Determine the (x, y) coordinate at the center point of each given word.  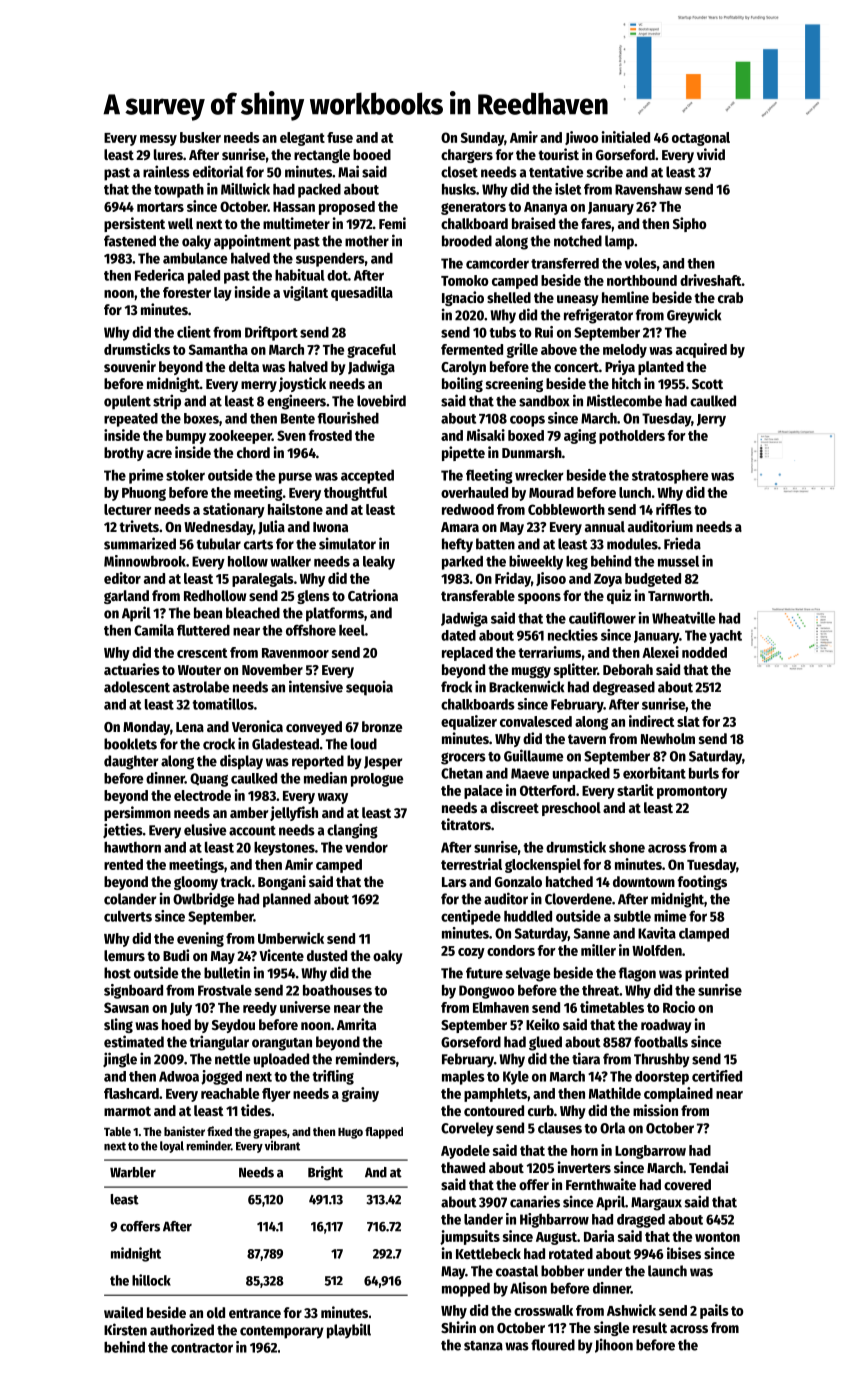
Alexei (660, 652)
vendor (366, 847)
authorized (182, 1329)
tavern (587, 739)
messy (158, 140)
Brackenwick (526, 686)
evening (200, 939)
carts (258, 545)
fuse (340, 137)
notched (578, 241)
